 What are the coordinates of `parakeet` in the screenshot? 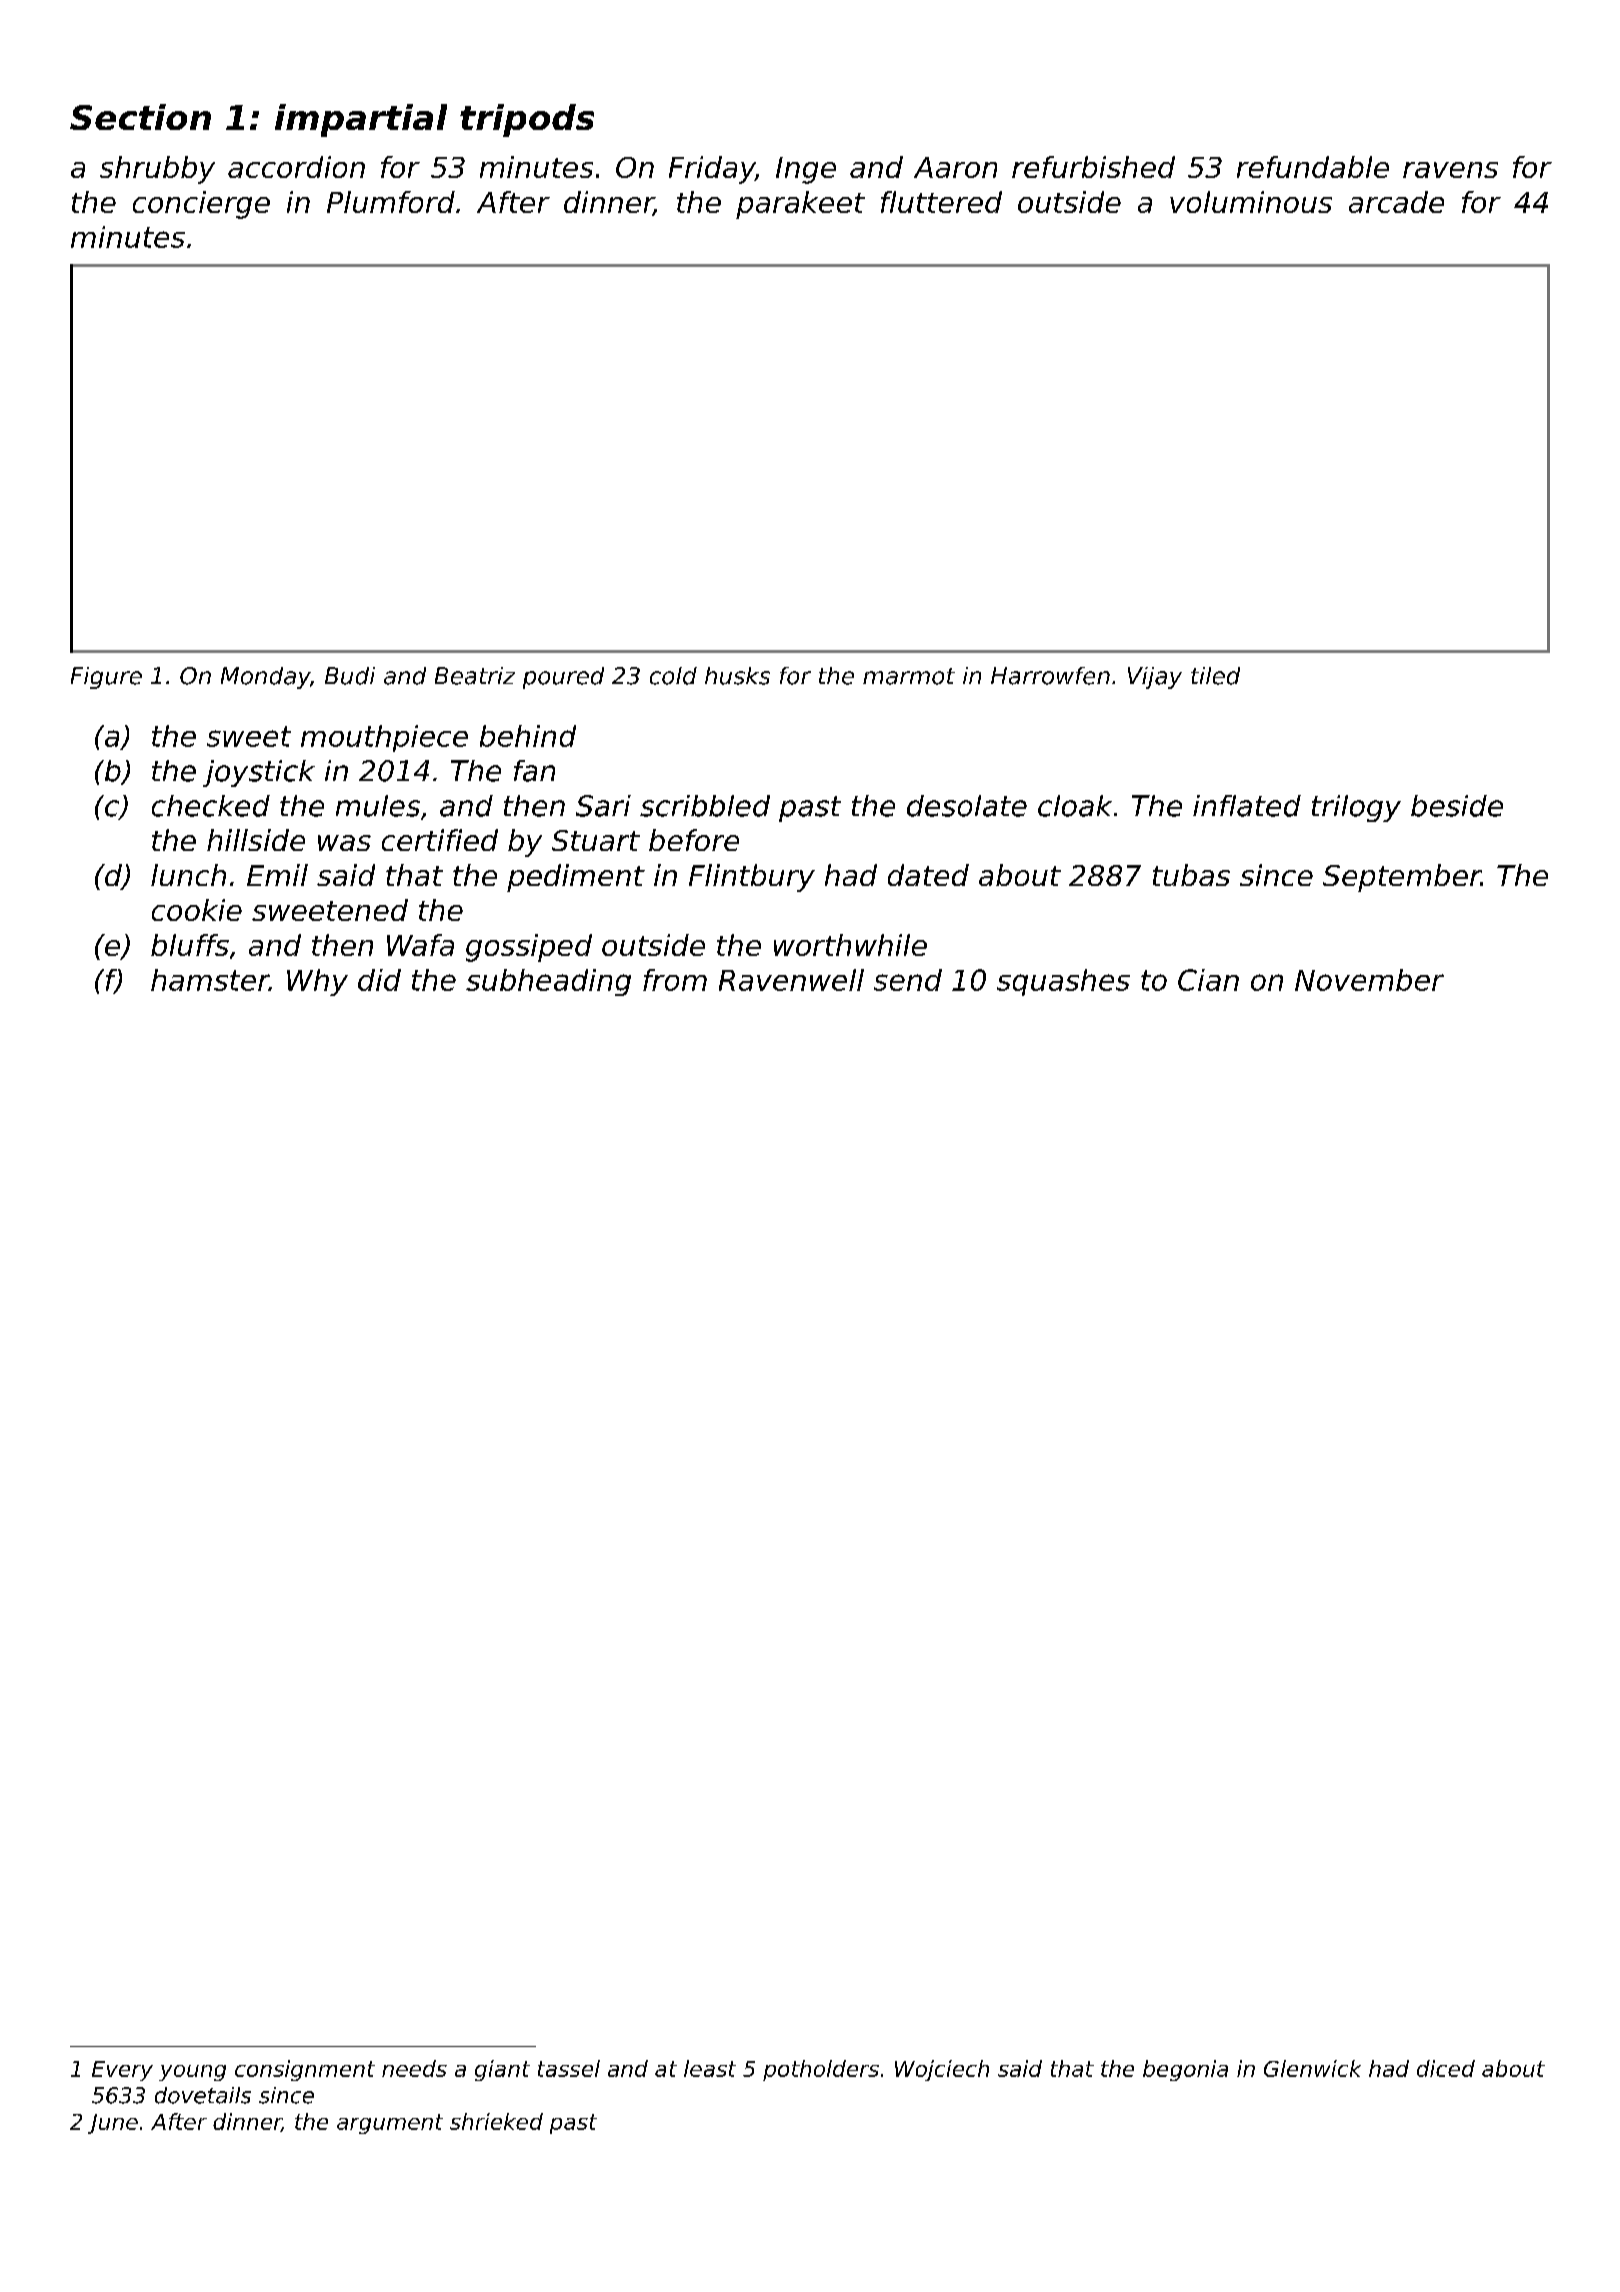 It's located at (800, 205).
